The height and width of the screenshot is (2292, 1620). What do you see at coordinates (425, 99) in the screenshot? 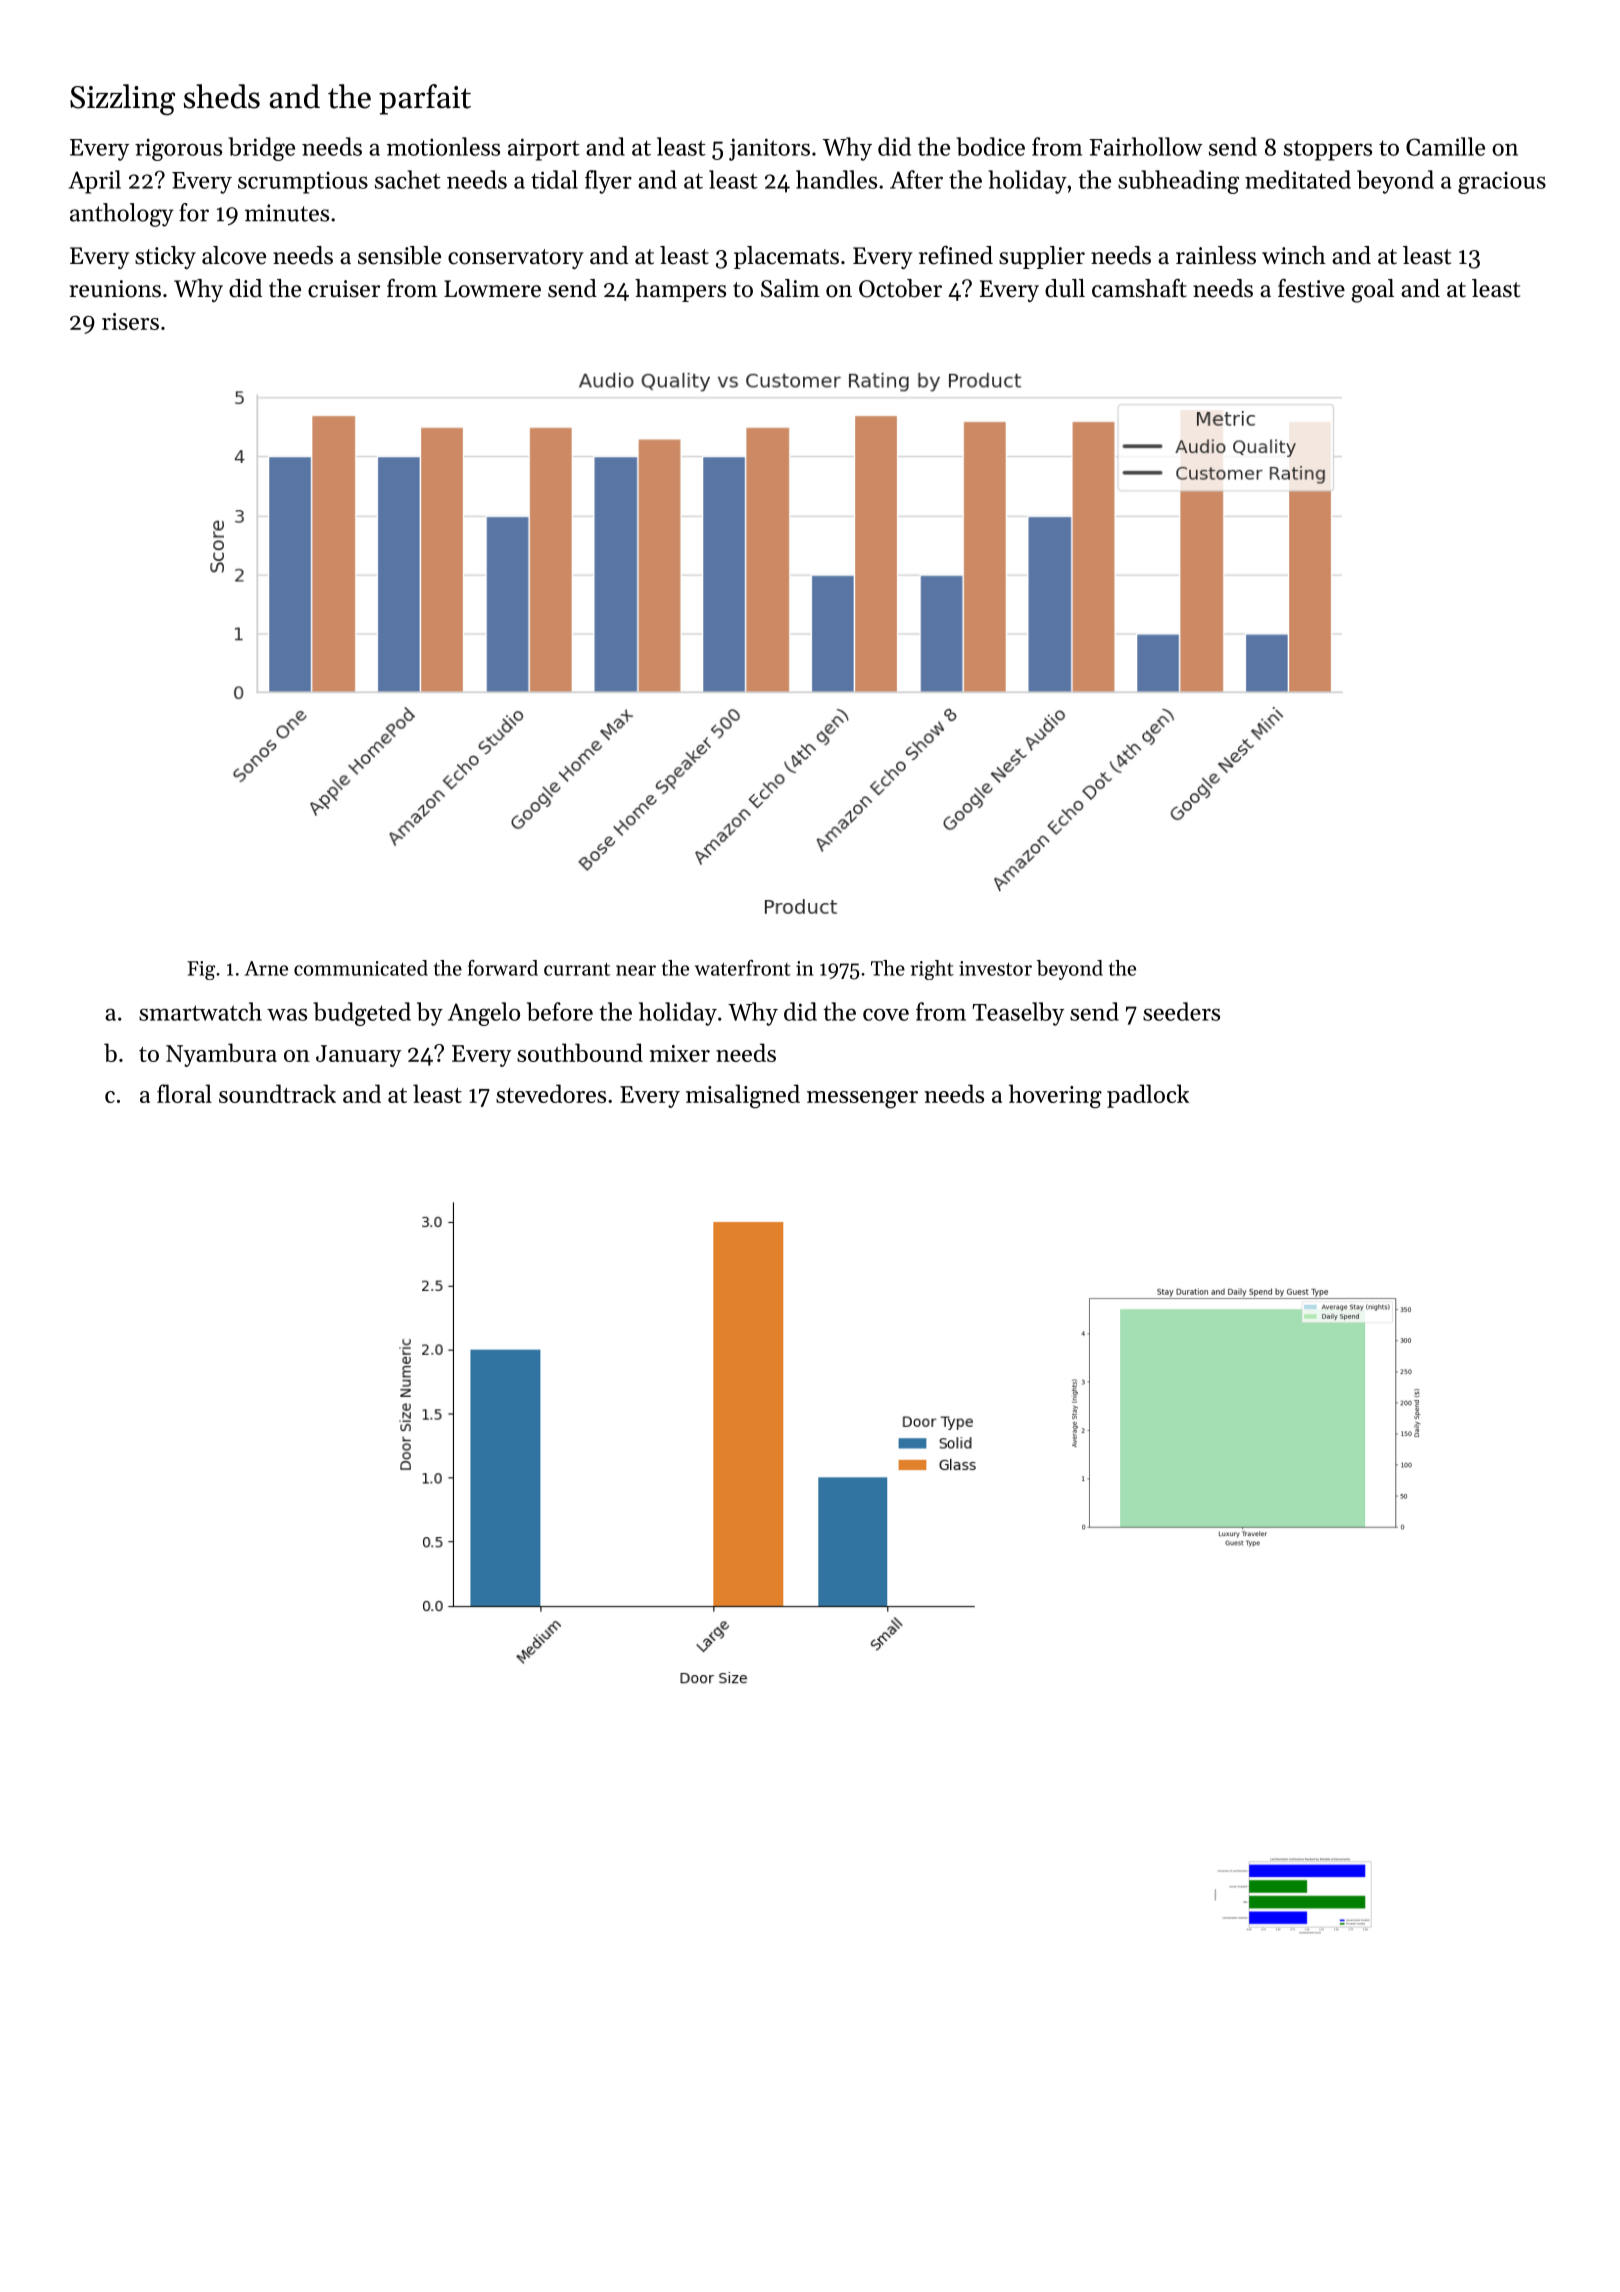
I see `parfait` at bounding box center [425, 99].
